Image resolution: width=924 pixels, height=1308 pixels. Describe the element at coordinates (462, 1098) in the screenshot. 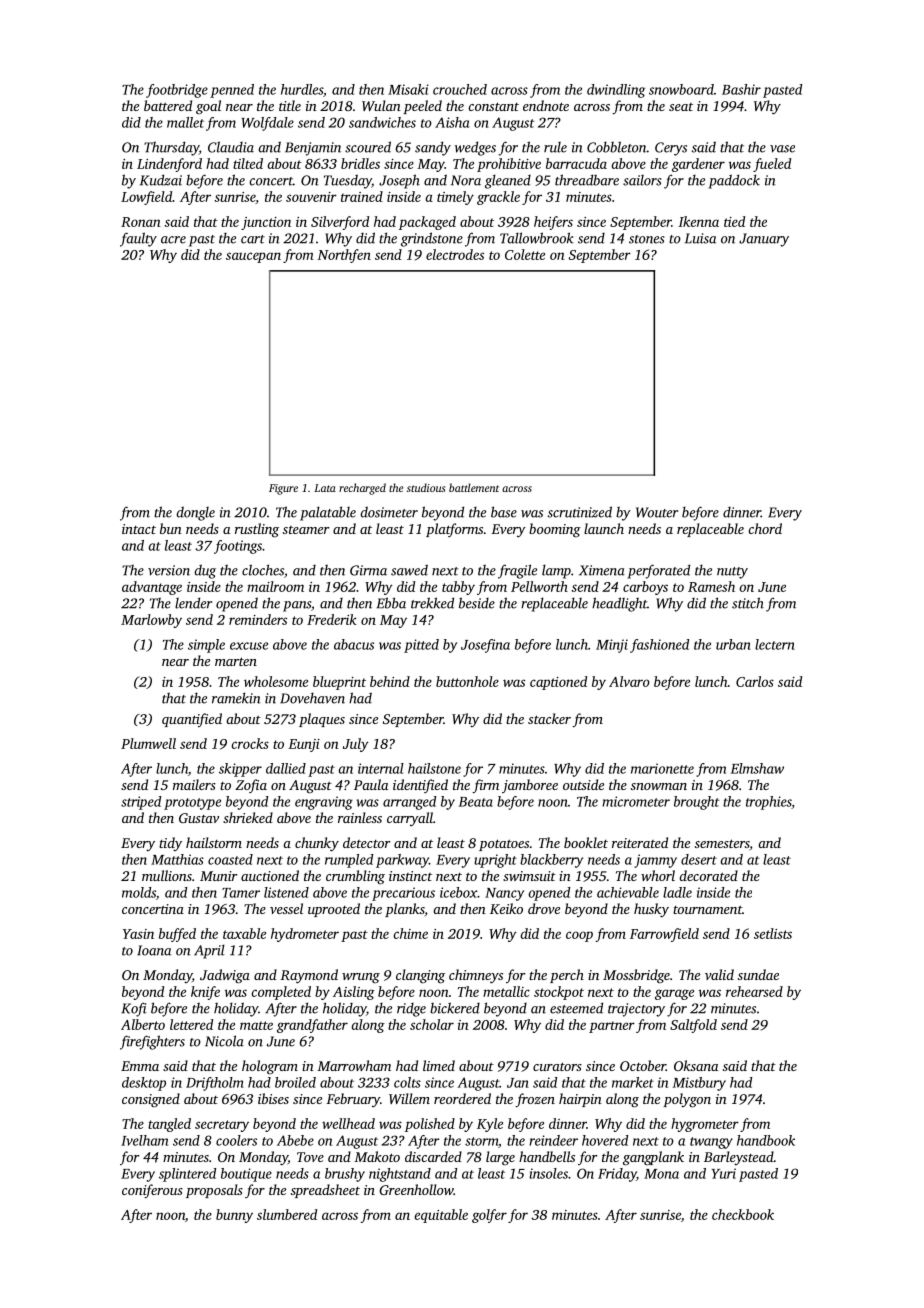

I see `reordered` at that location.
